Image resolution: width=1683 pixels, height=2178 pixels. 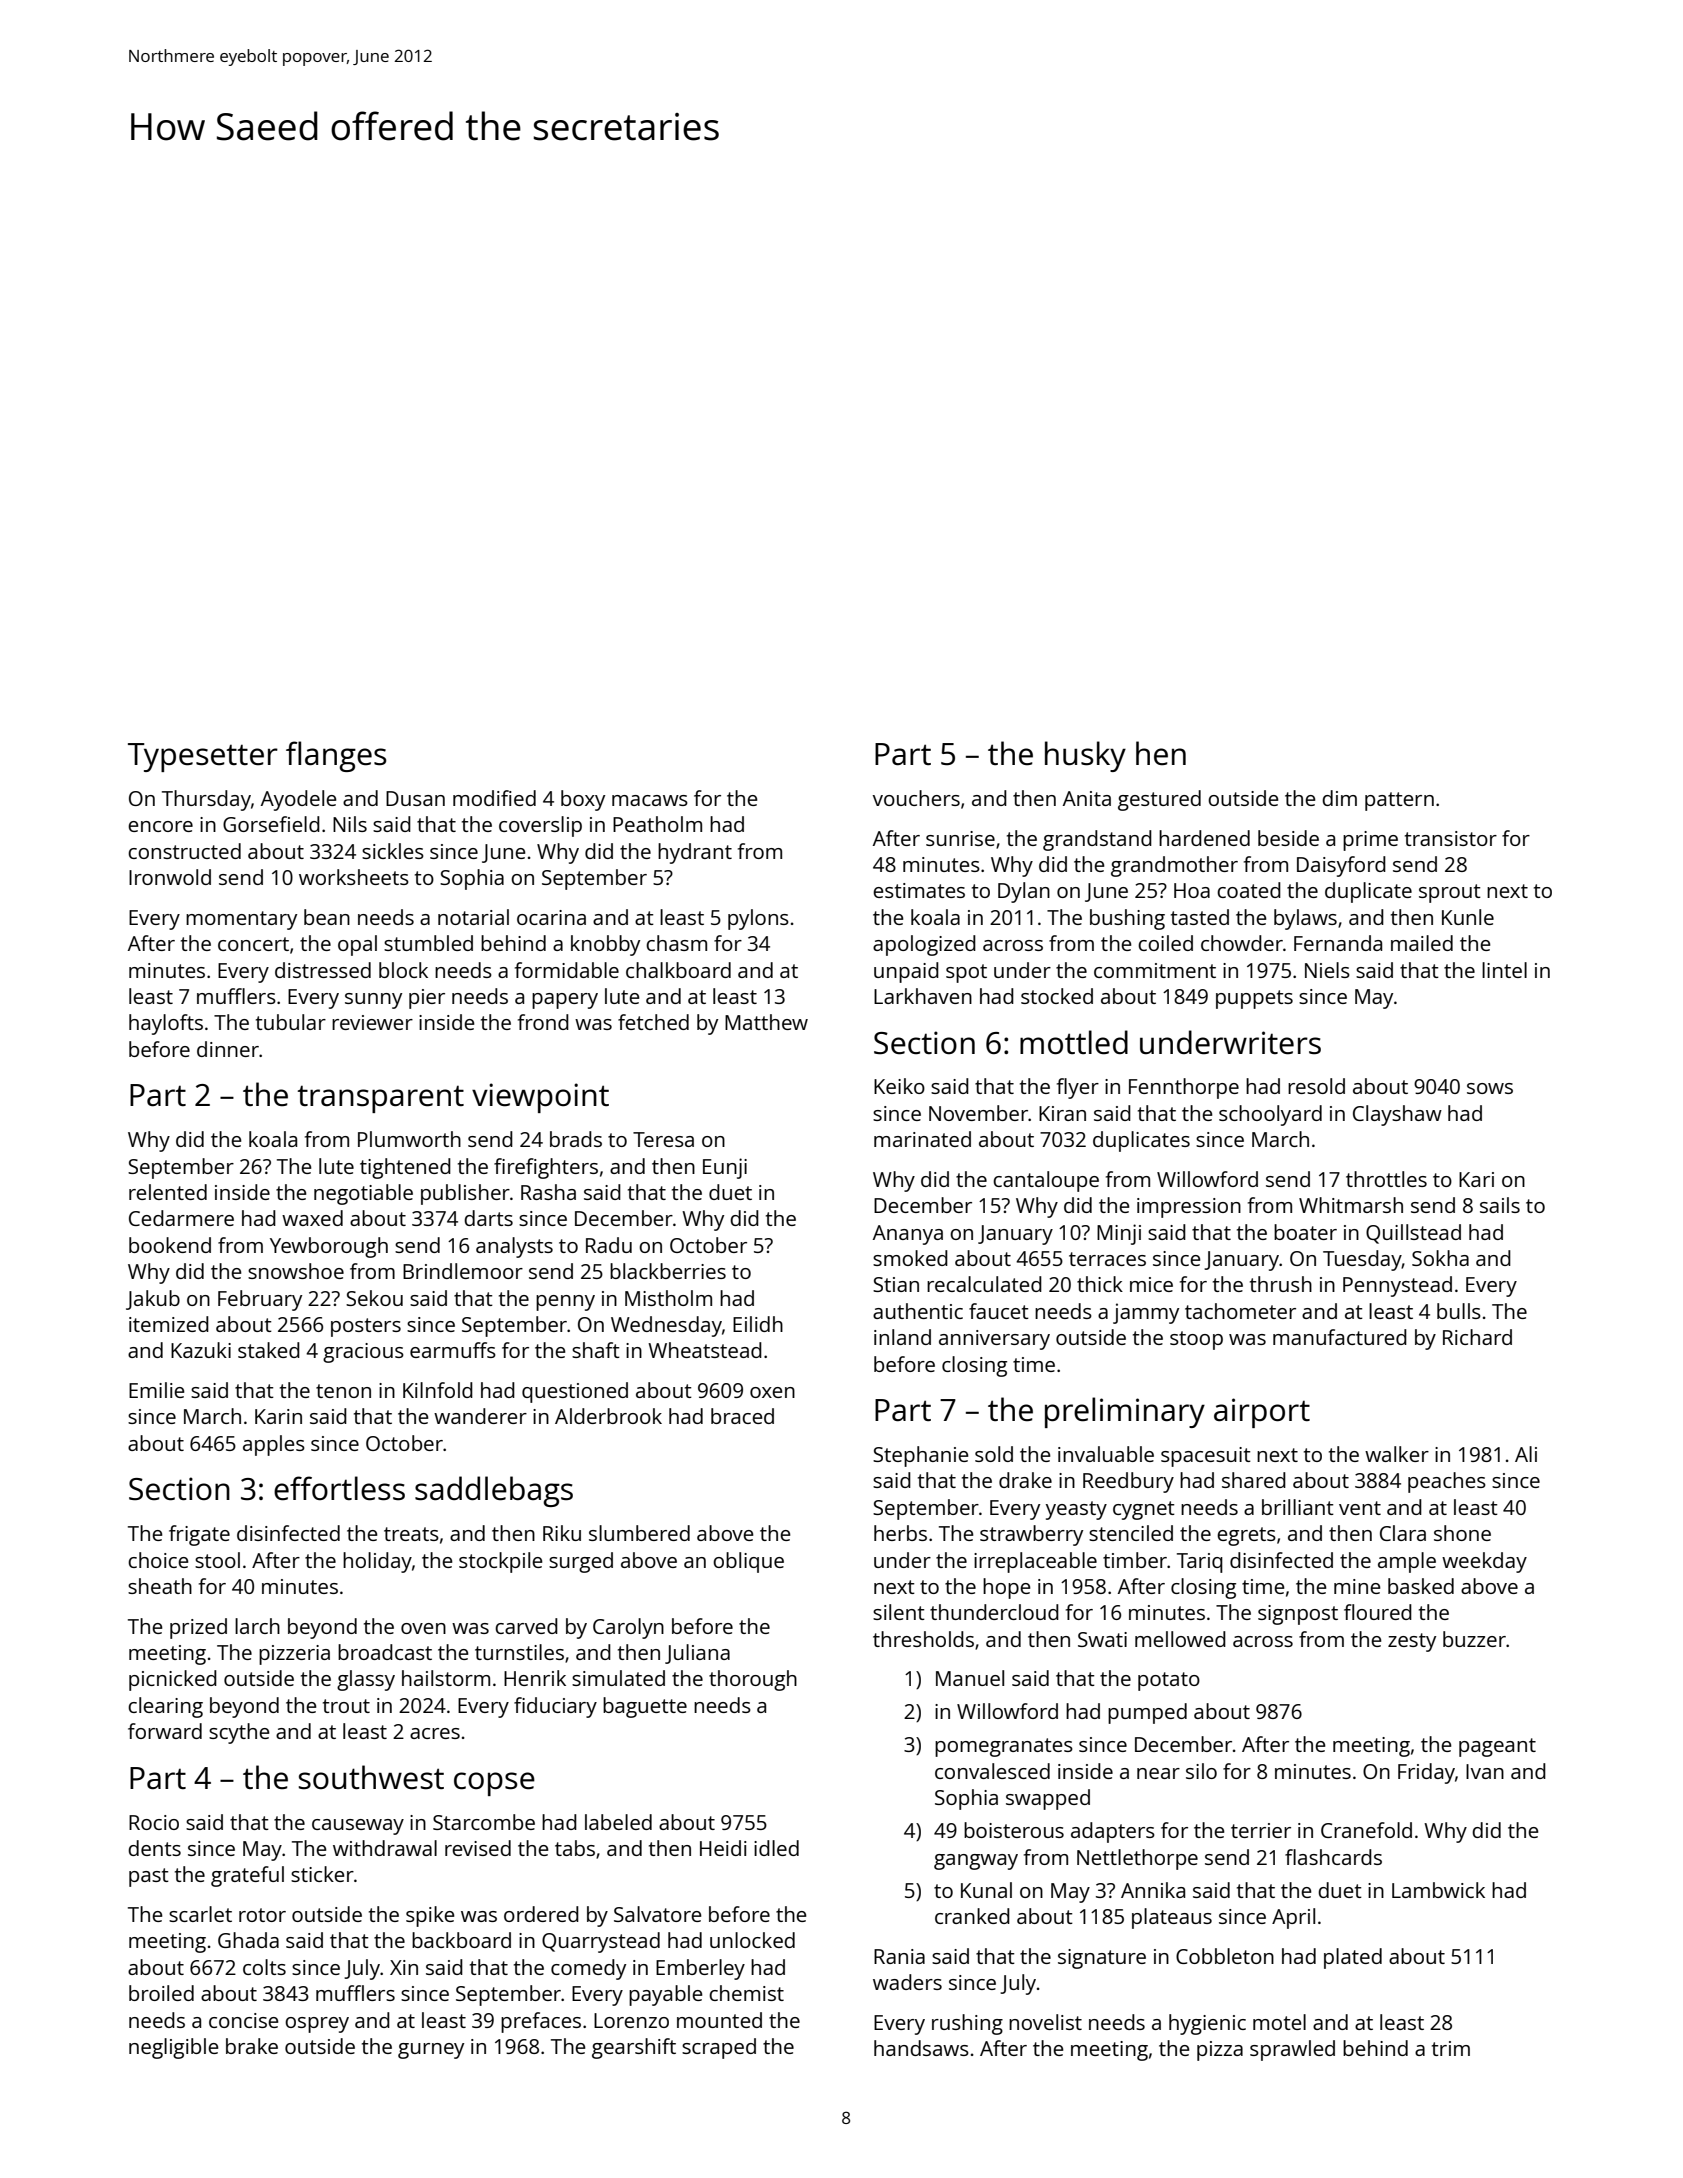 I want to click on Ali, so click(x=1526, y=1454).
